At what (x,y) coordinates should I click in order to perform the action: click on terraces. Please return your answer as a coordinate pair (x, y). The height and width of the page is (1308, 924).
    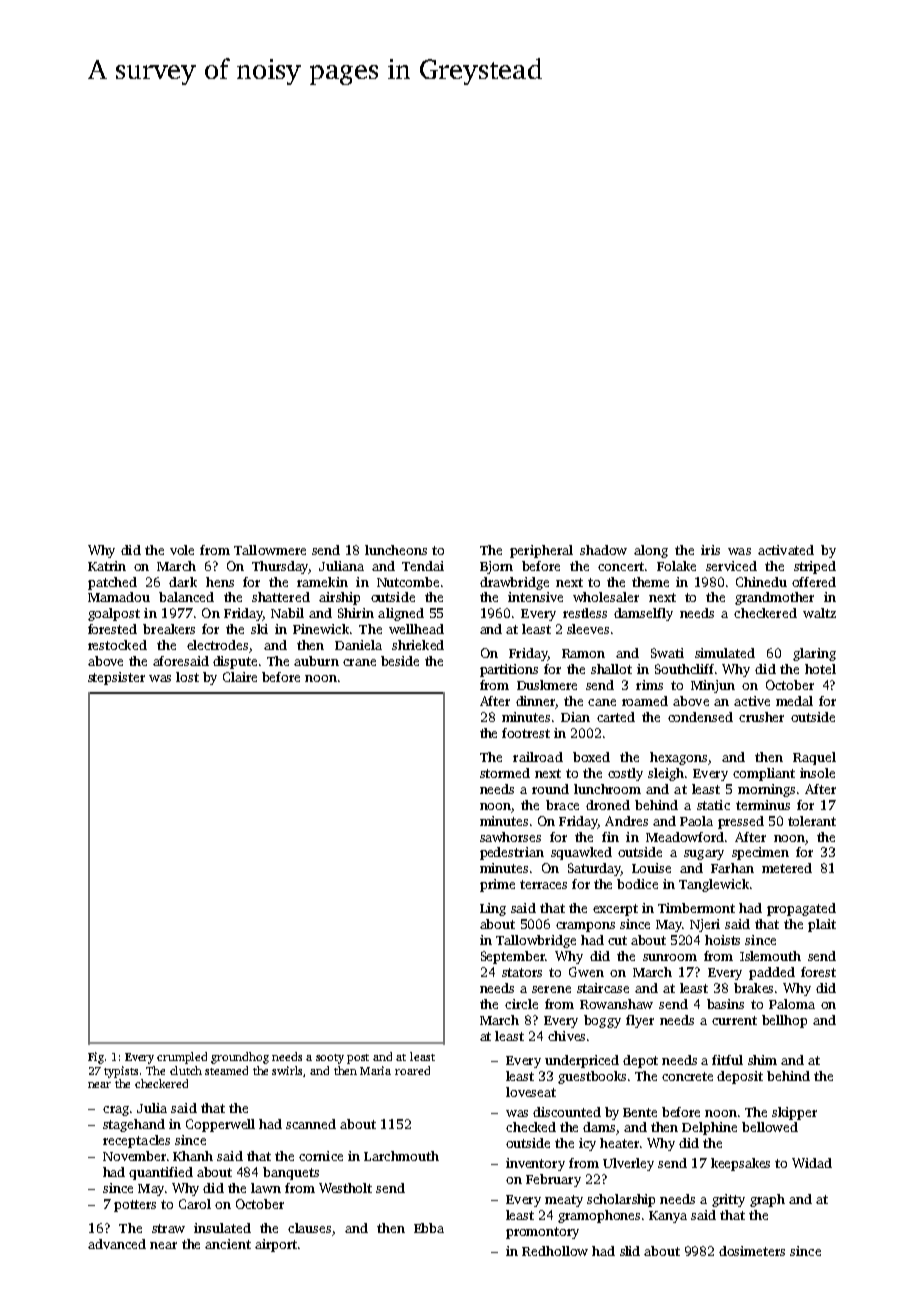
    Looking at the image, I should click on (543, 884).
